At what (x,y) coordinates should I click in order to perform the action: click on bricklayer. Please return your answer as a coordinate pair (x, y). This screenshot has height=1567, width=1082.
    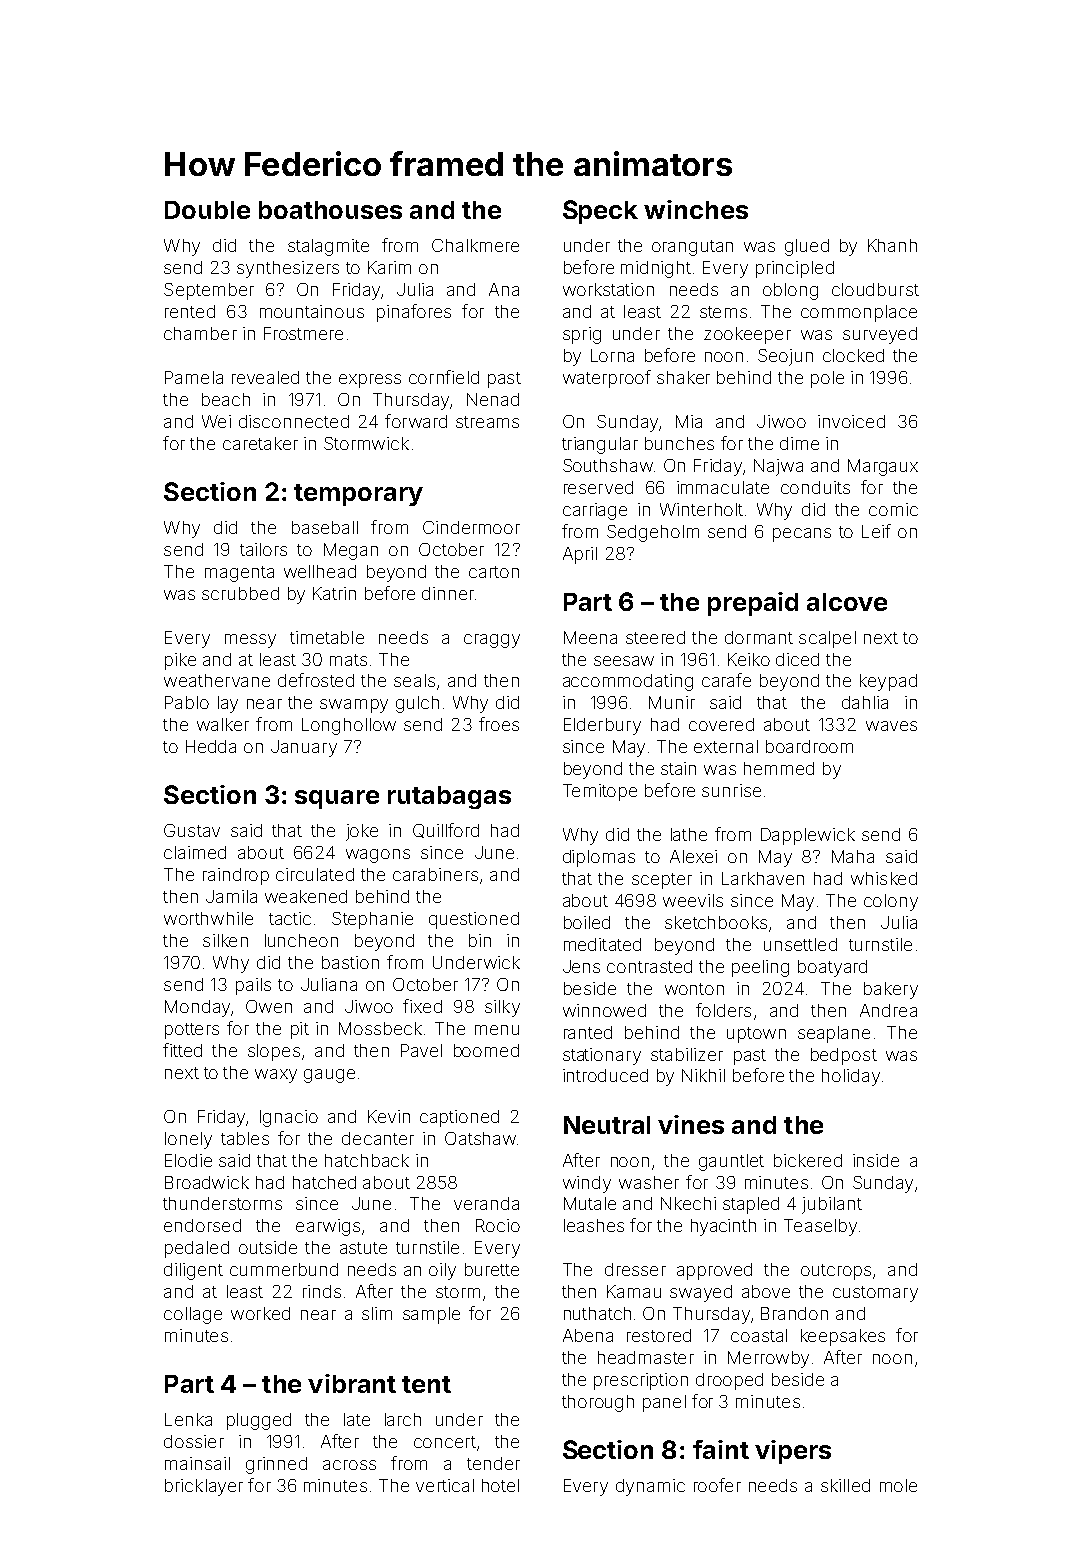
    Looking at the image, I should click on (204, 1487).
